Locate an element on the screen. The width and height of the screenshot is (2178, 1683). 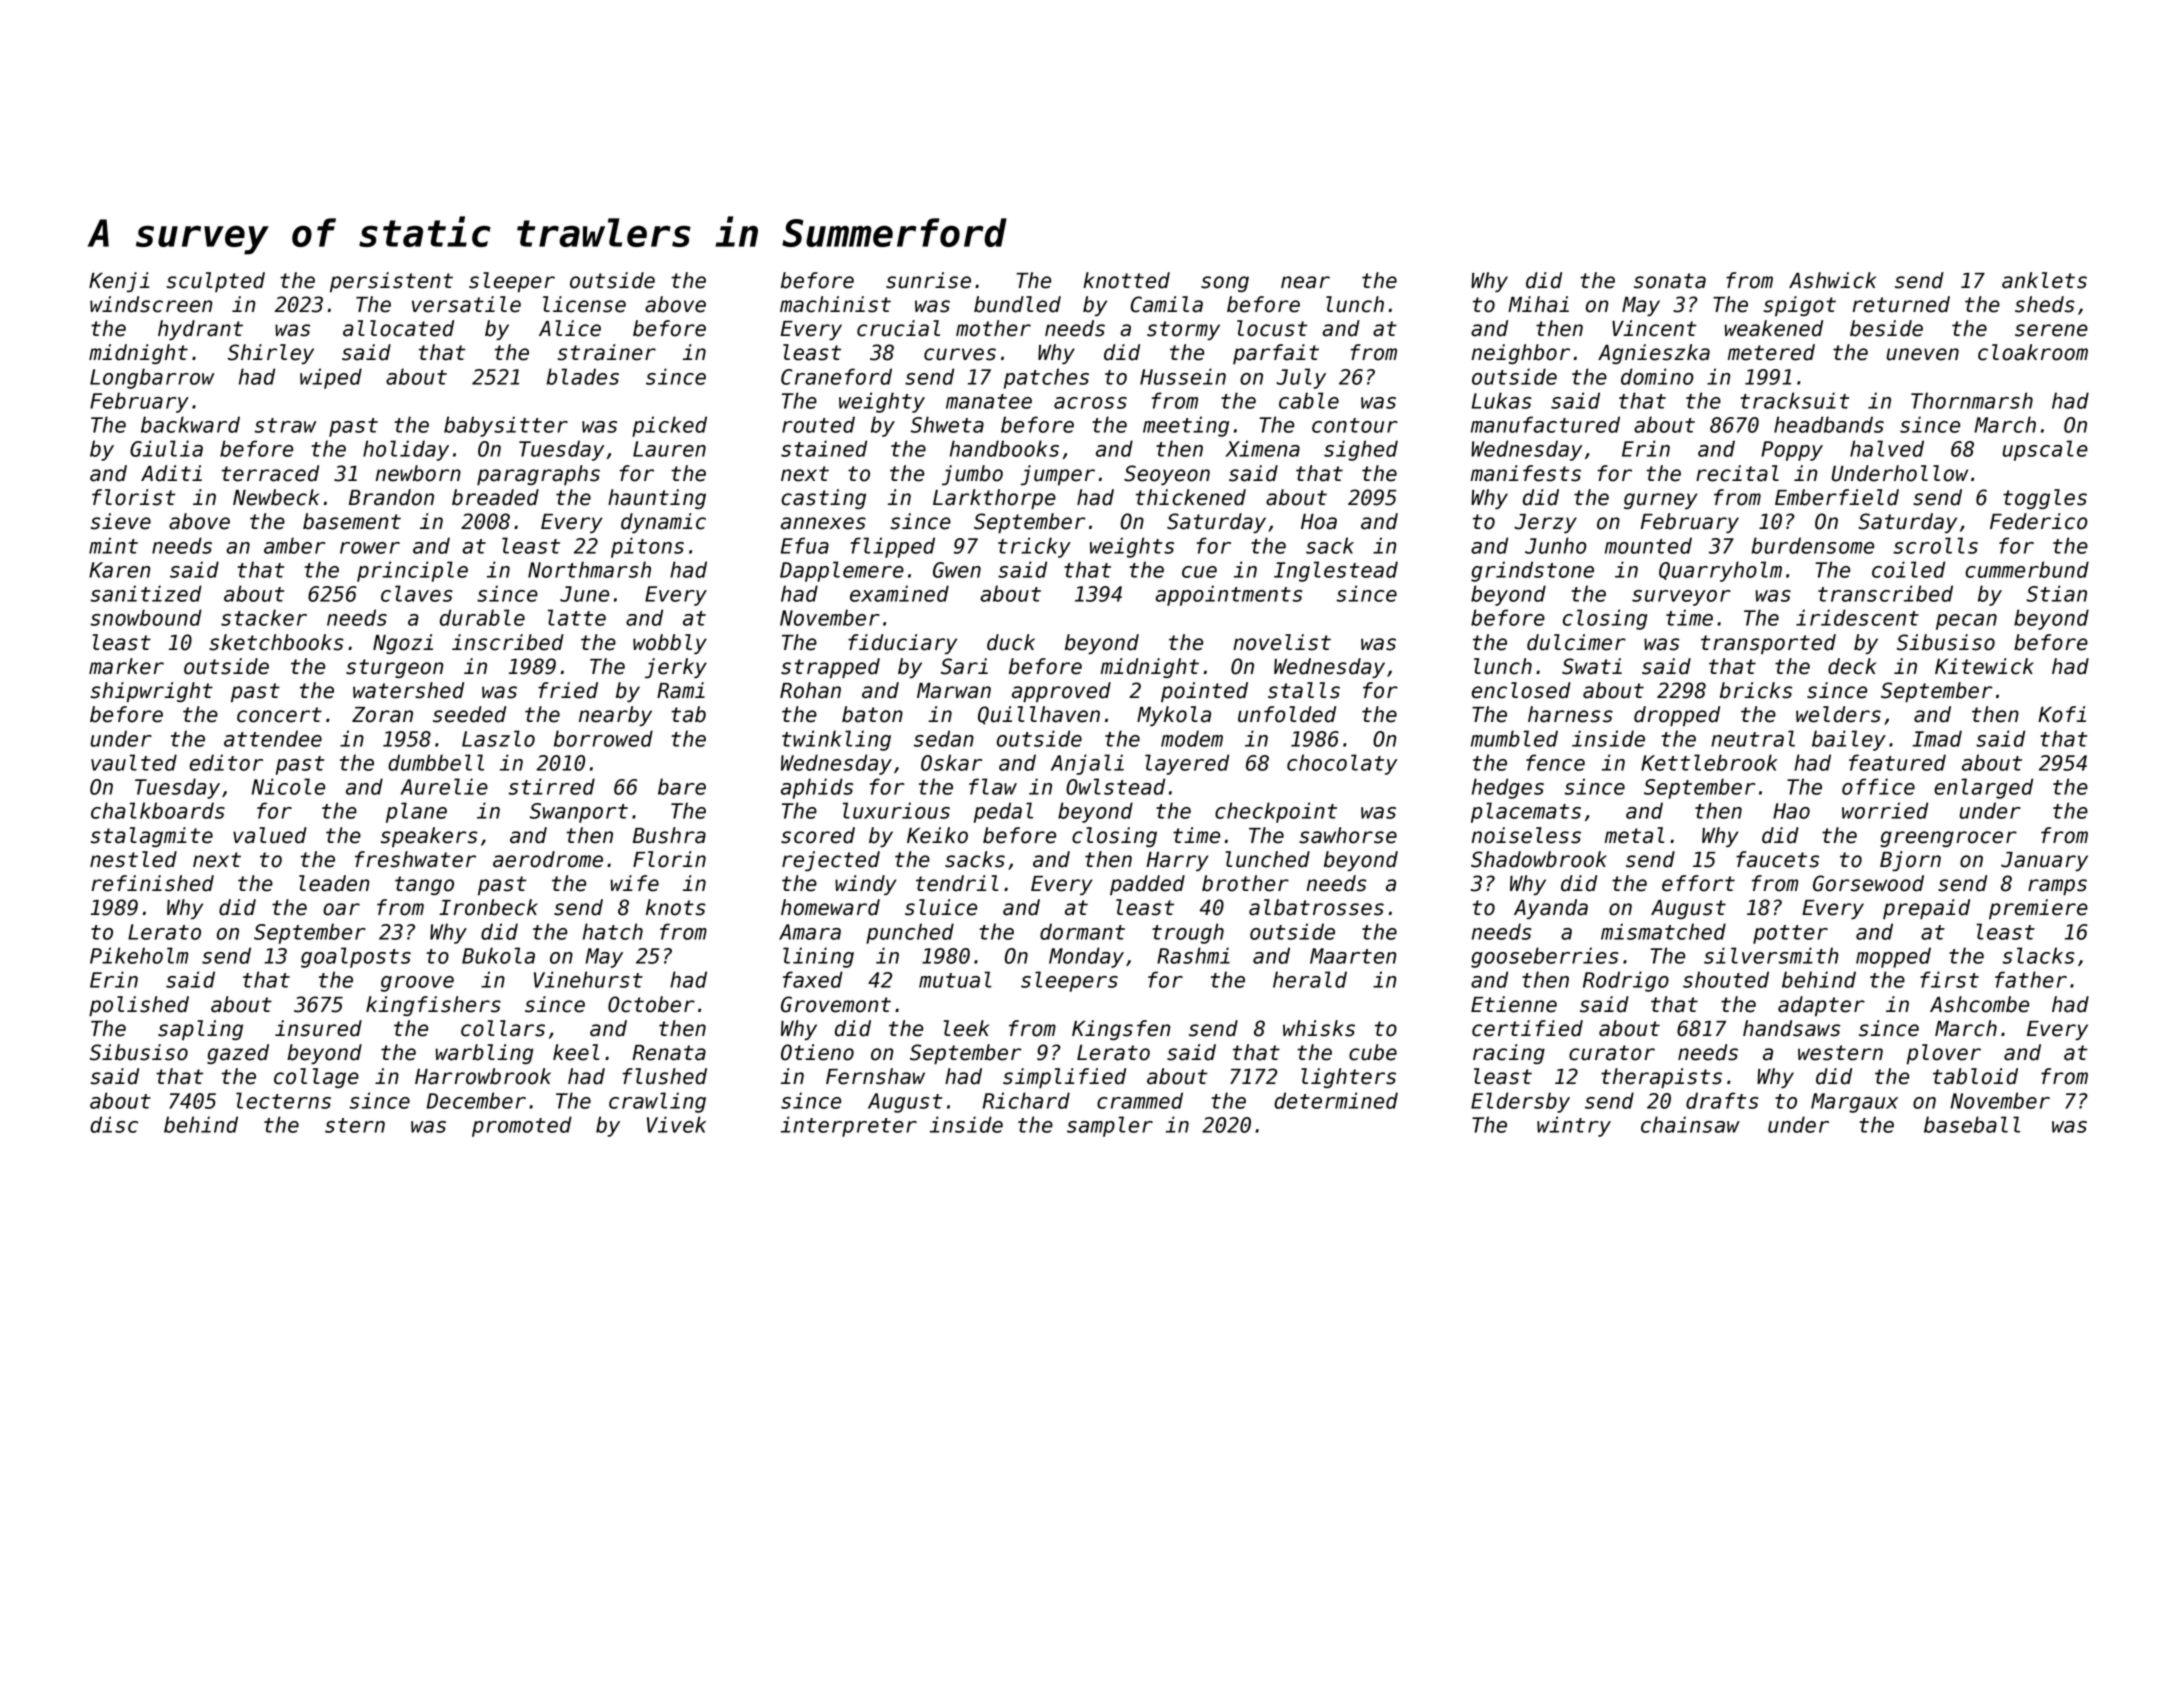
meeting is located at coordinates (1186, 426).
